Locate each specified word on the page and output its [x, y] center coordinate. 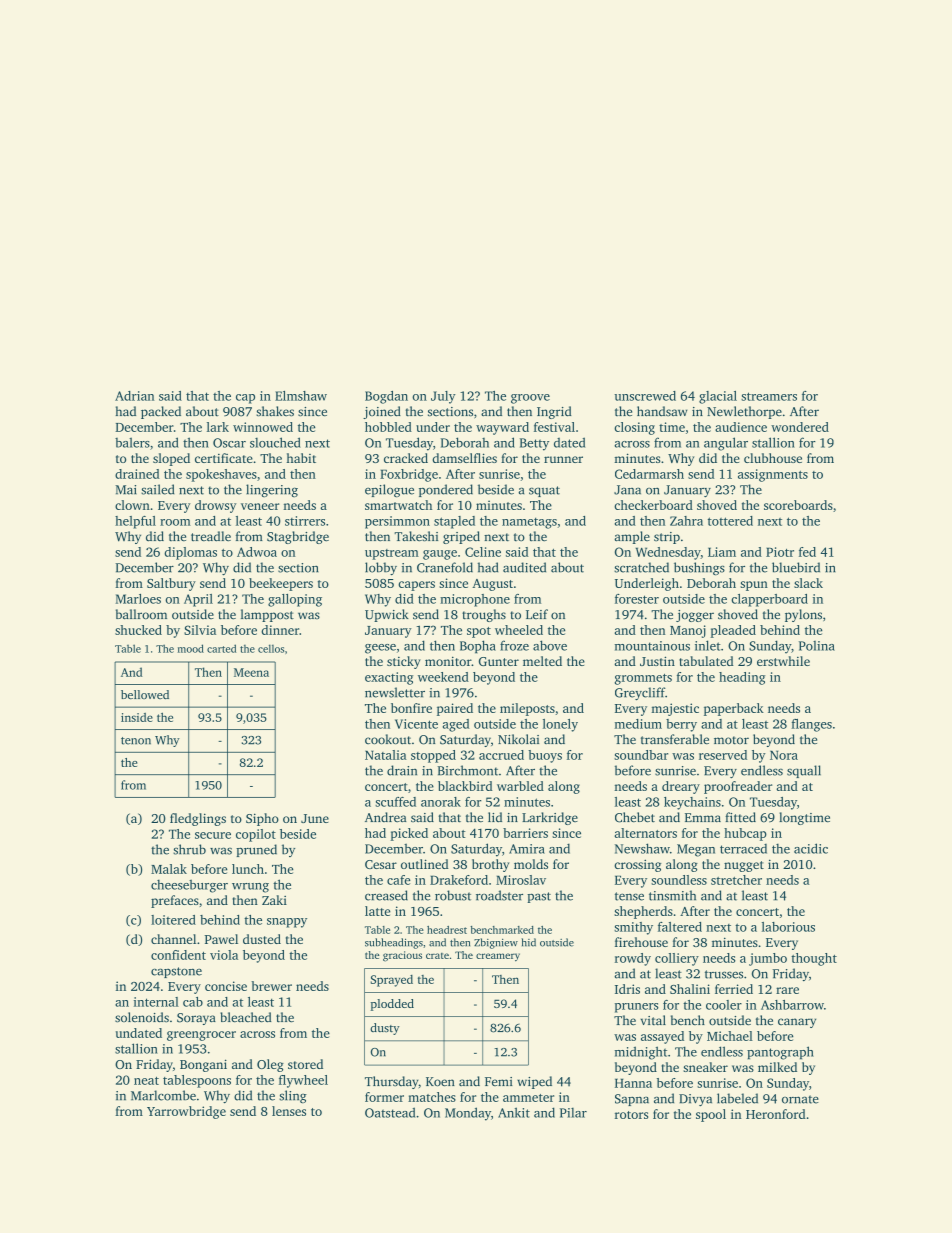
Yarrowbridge [186, 1112]
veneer [260, 506]
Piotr [780, 552]
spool [711, 1115]
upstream [392, 554]
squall [804, 771]
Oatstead [390, 1112]
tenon [136, 741]
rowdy [633, 959]
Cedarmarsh [649, 474]
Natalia [386, 755]
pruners [637, 1008]
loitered [173, 920]
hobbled [388, 427]
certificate [224, 458]
